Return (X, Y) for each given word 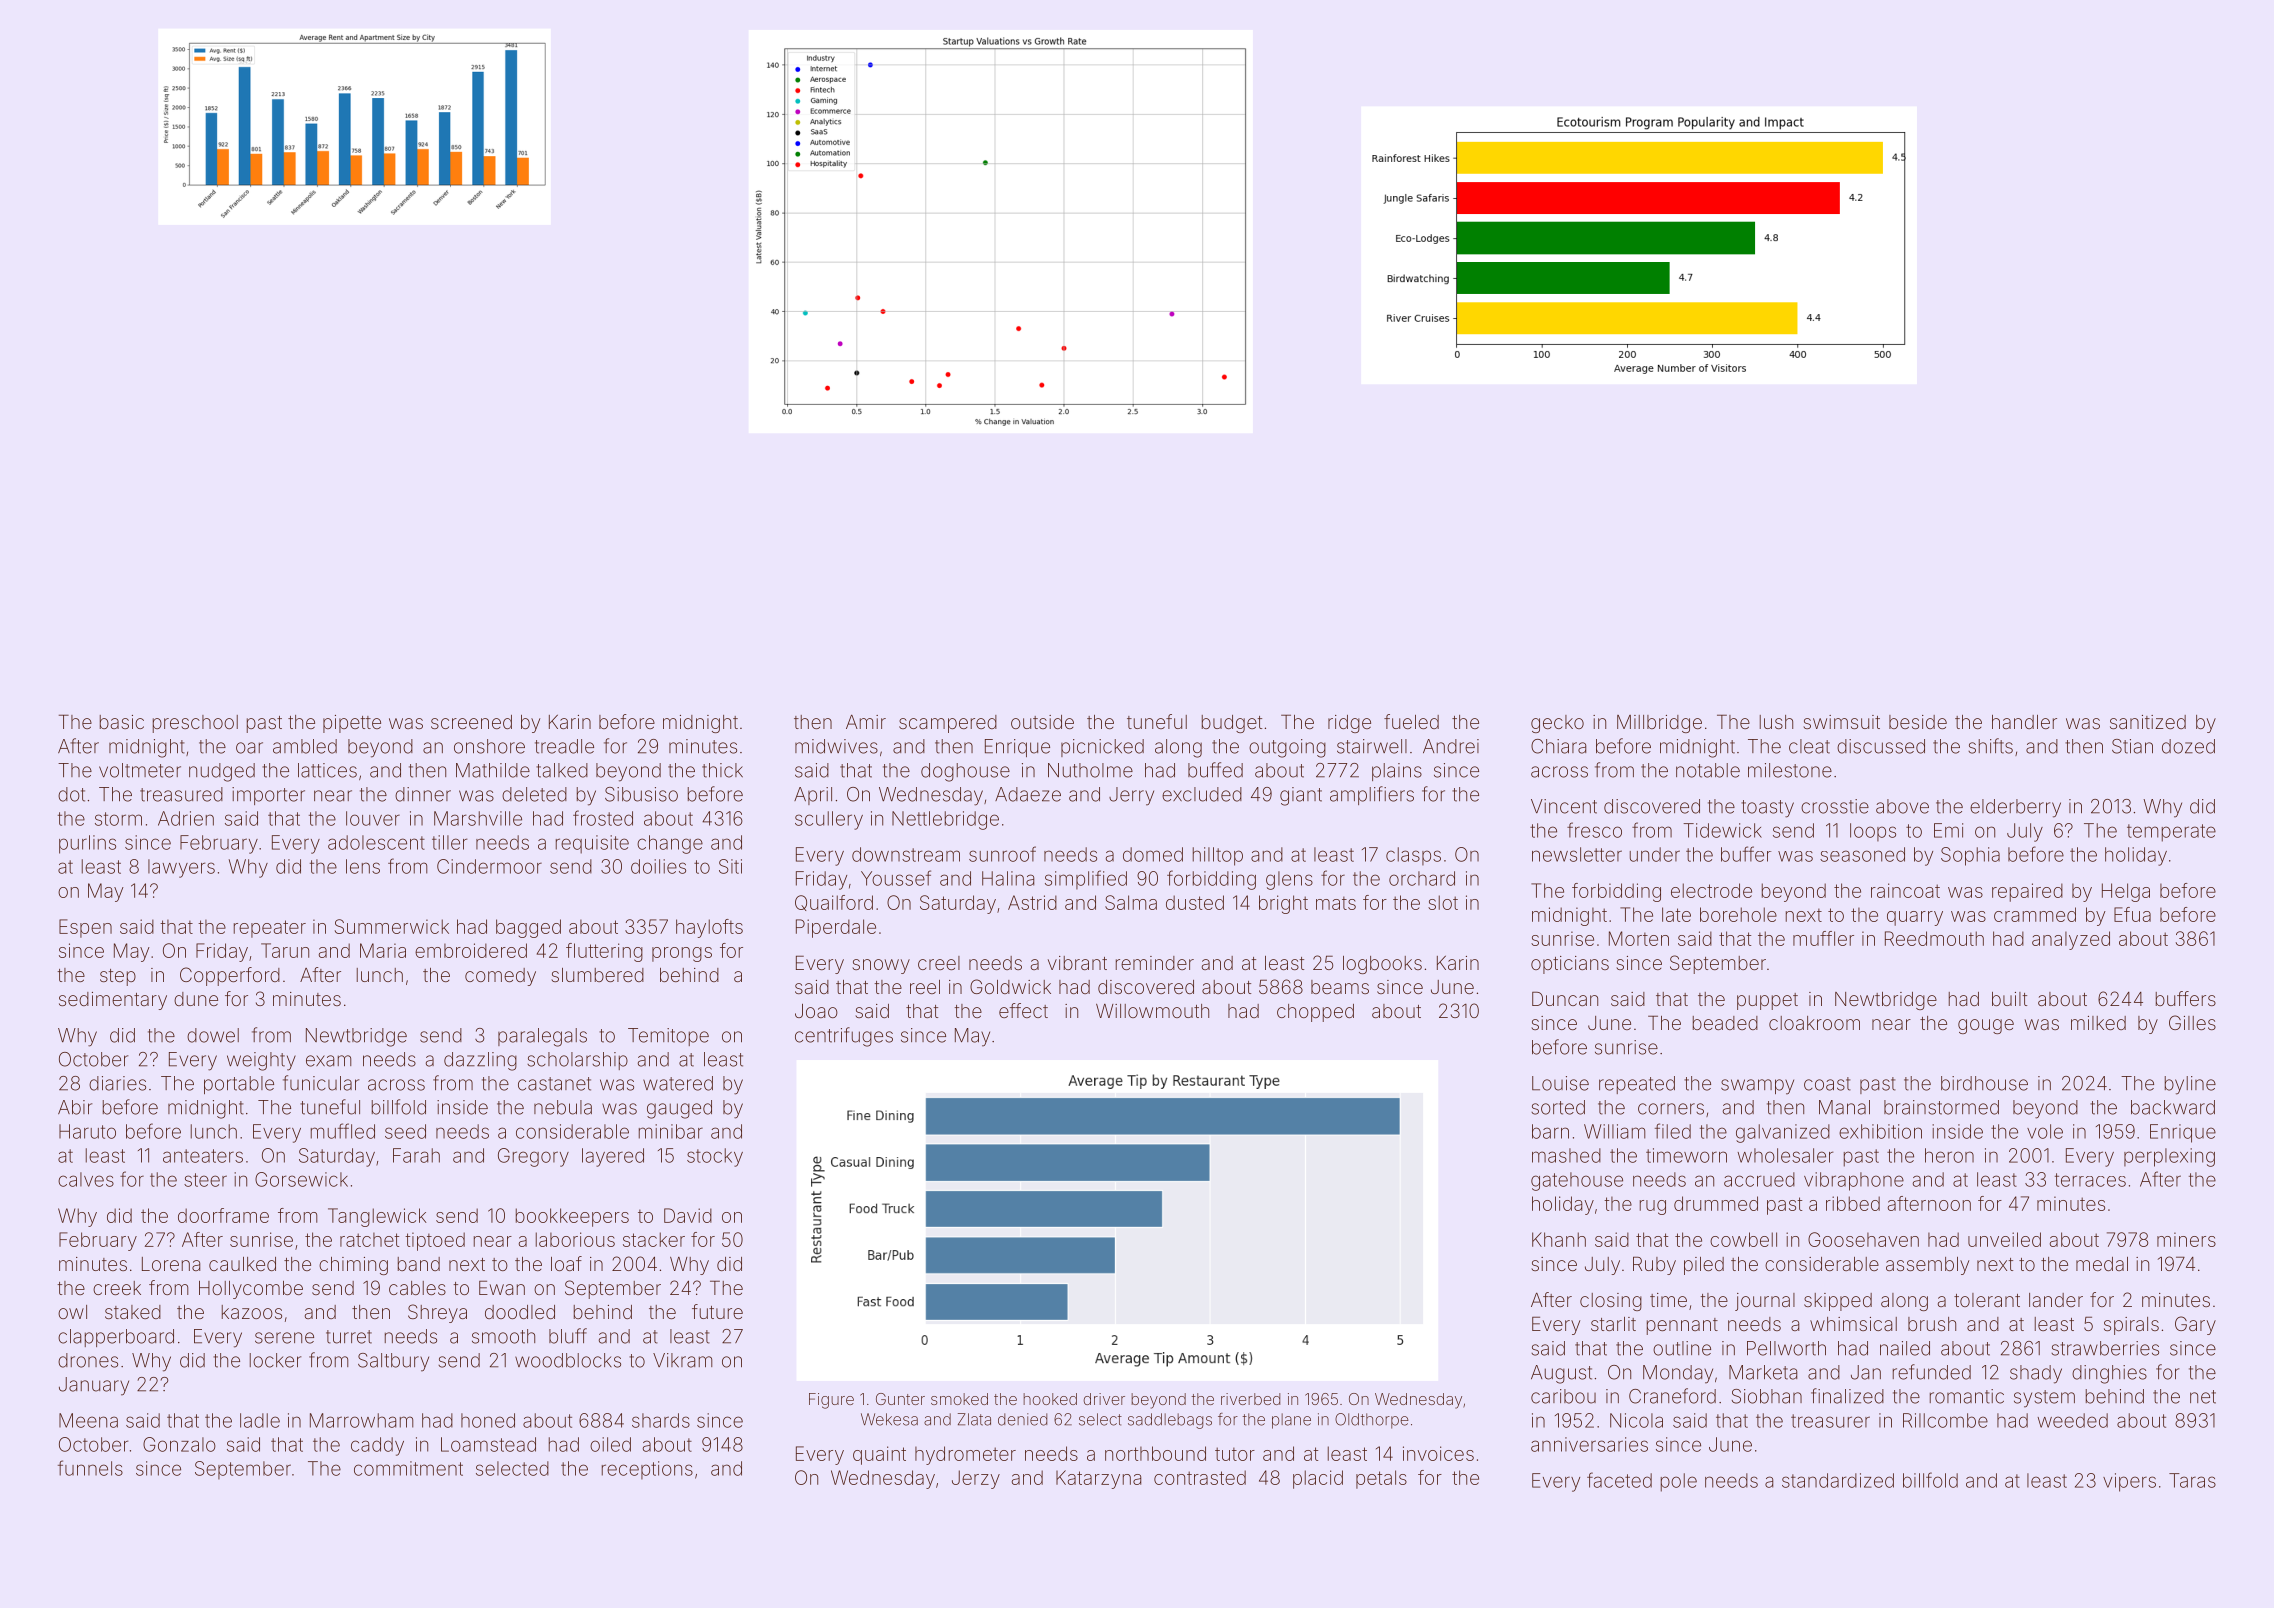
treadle (564, 746)
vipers (2129, 1482)
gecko (1557, 724)
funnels (90, 1468)
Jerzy (976, 1479)
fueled (1411, 721)
